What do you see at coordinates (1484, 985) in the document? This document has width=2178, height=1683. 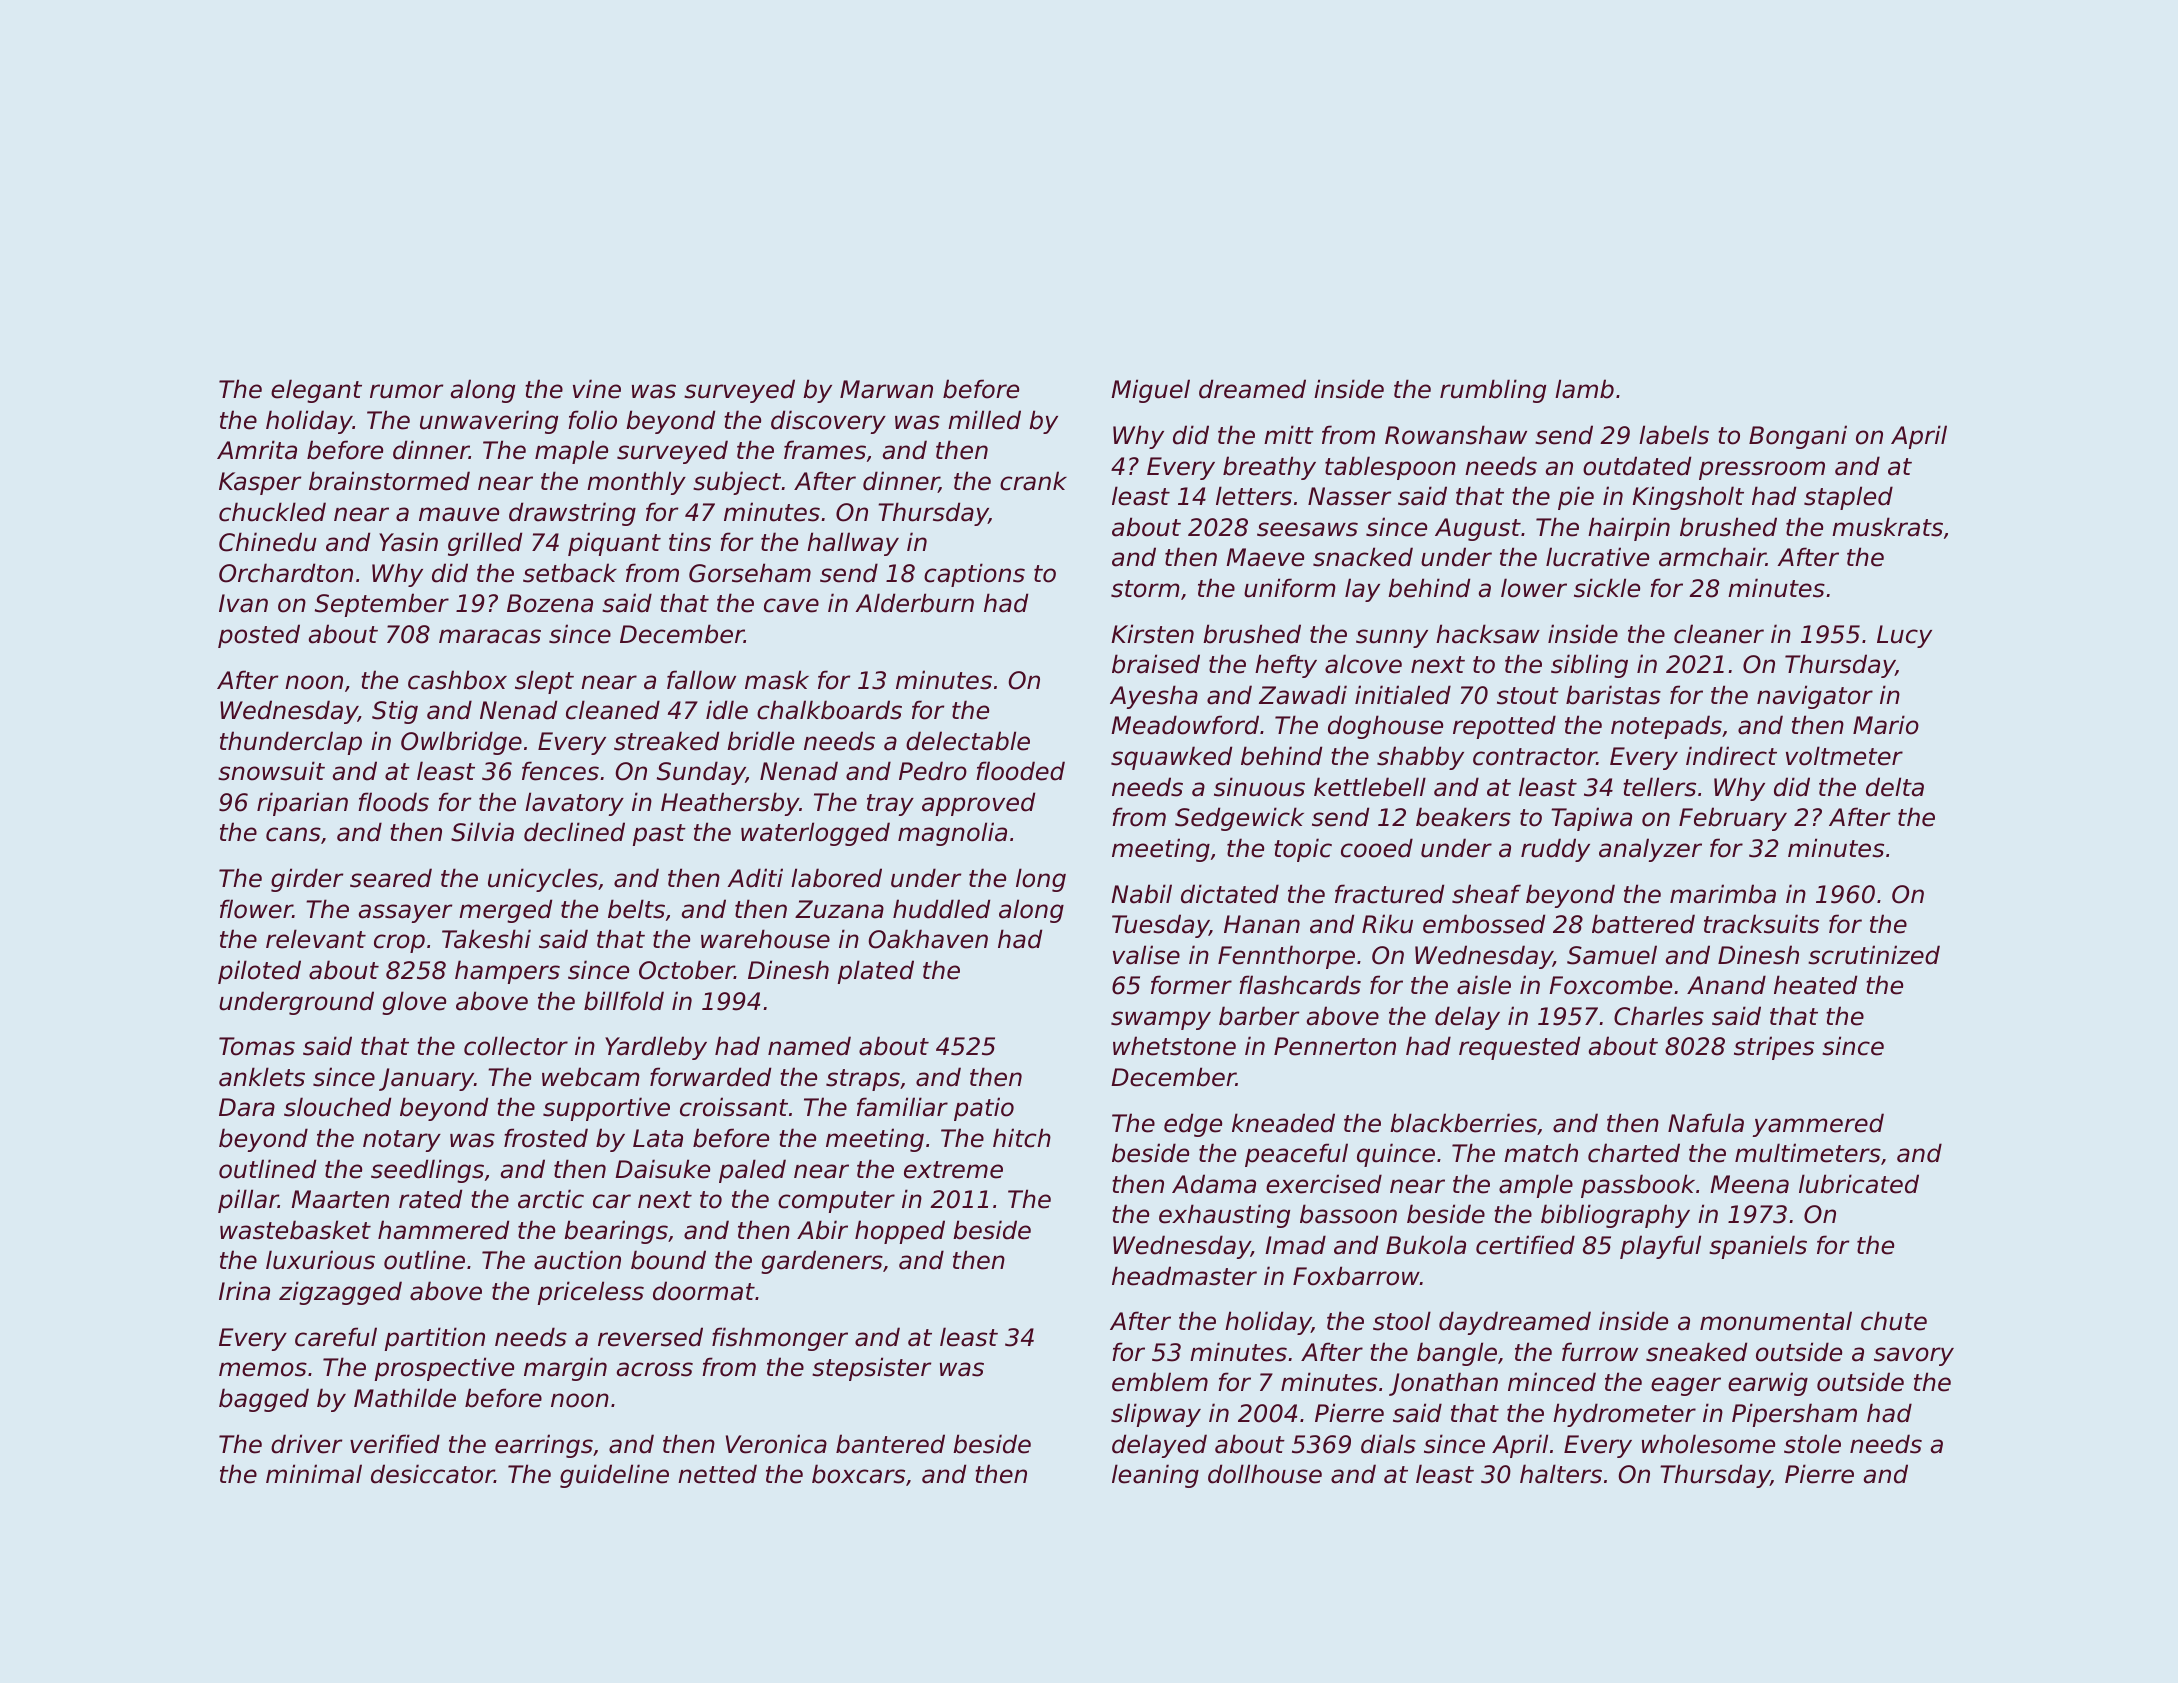 I see `aisle` at bounding box center [1484, 985].
